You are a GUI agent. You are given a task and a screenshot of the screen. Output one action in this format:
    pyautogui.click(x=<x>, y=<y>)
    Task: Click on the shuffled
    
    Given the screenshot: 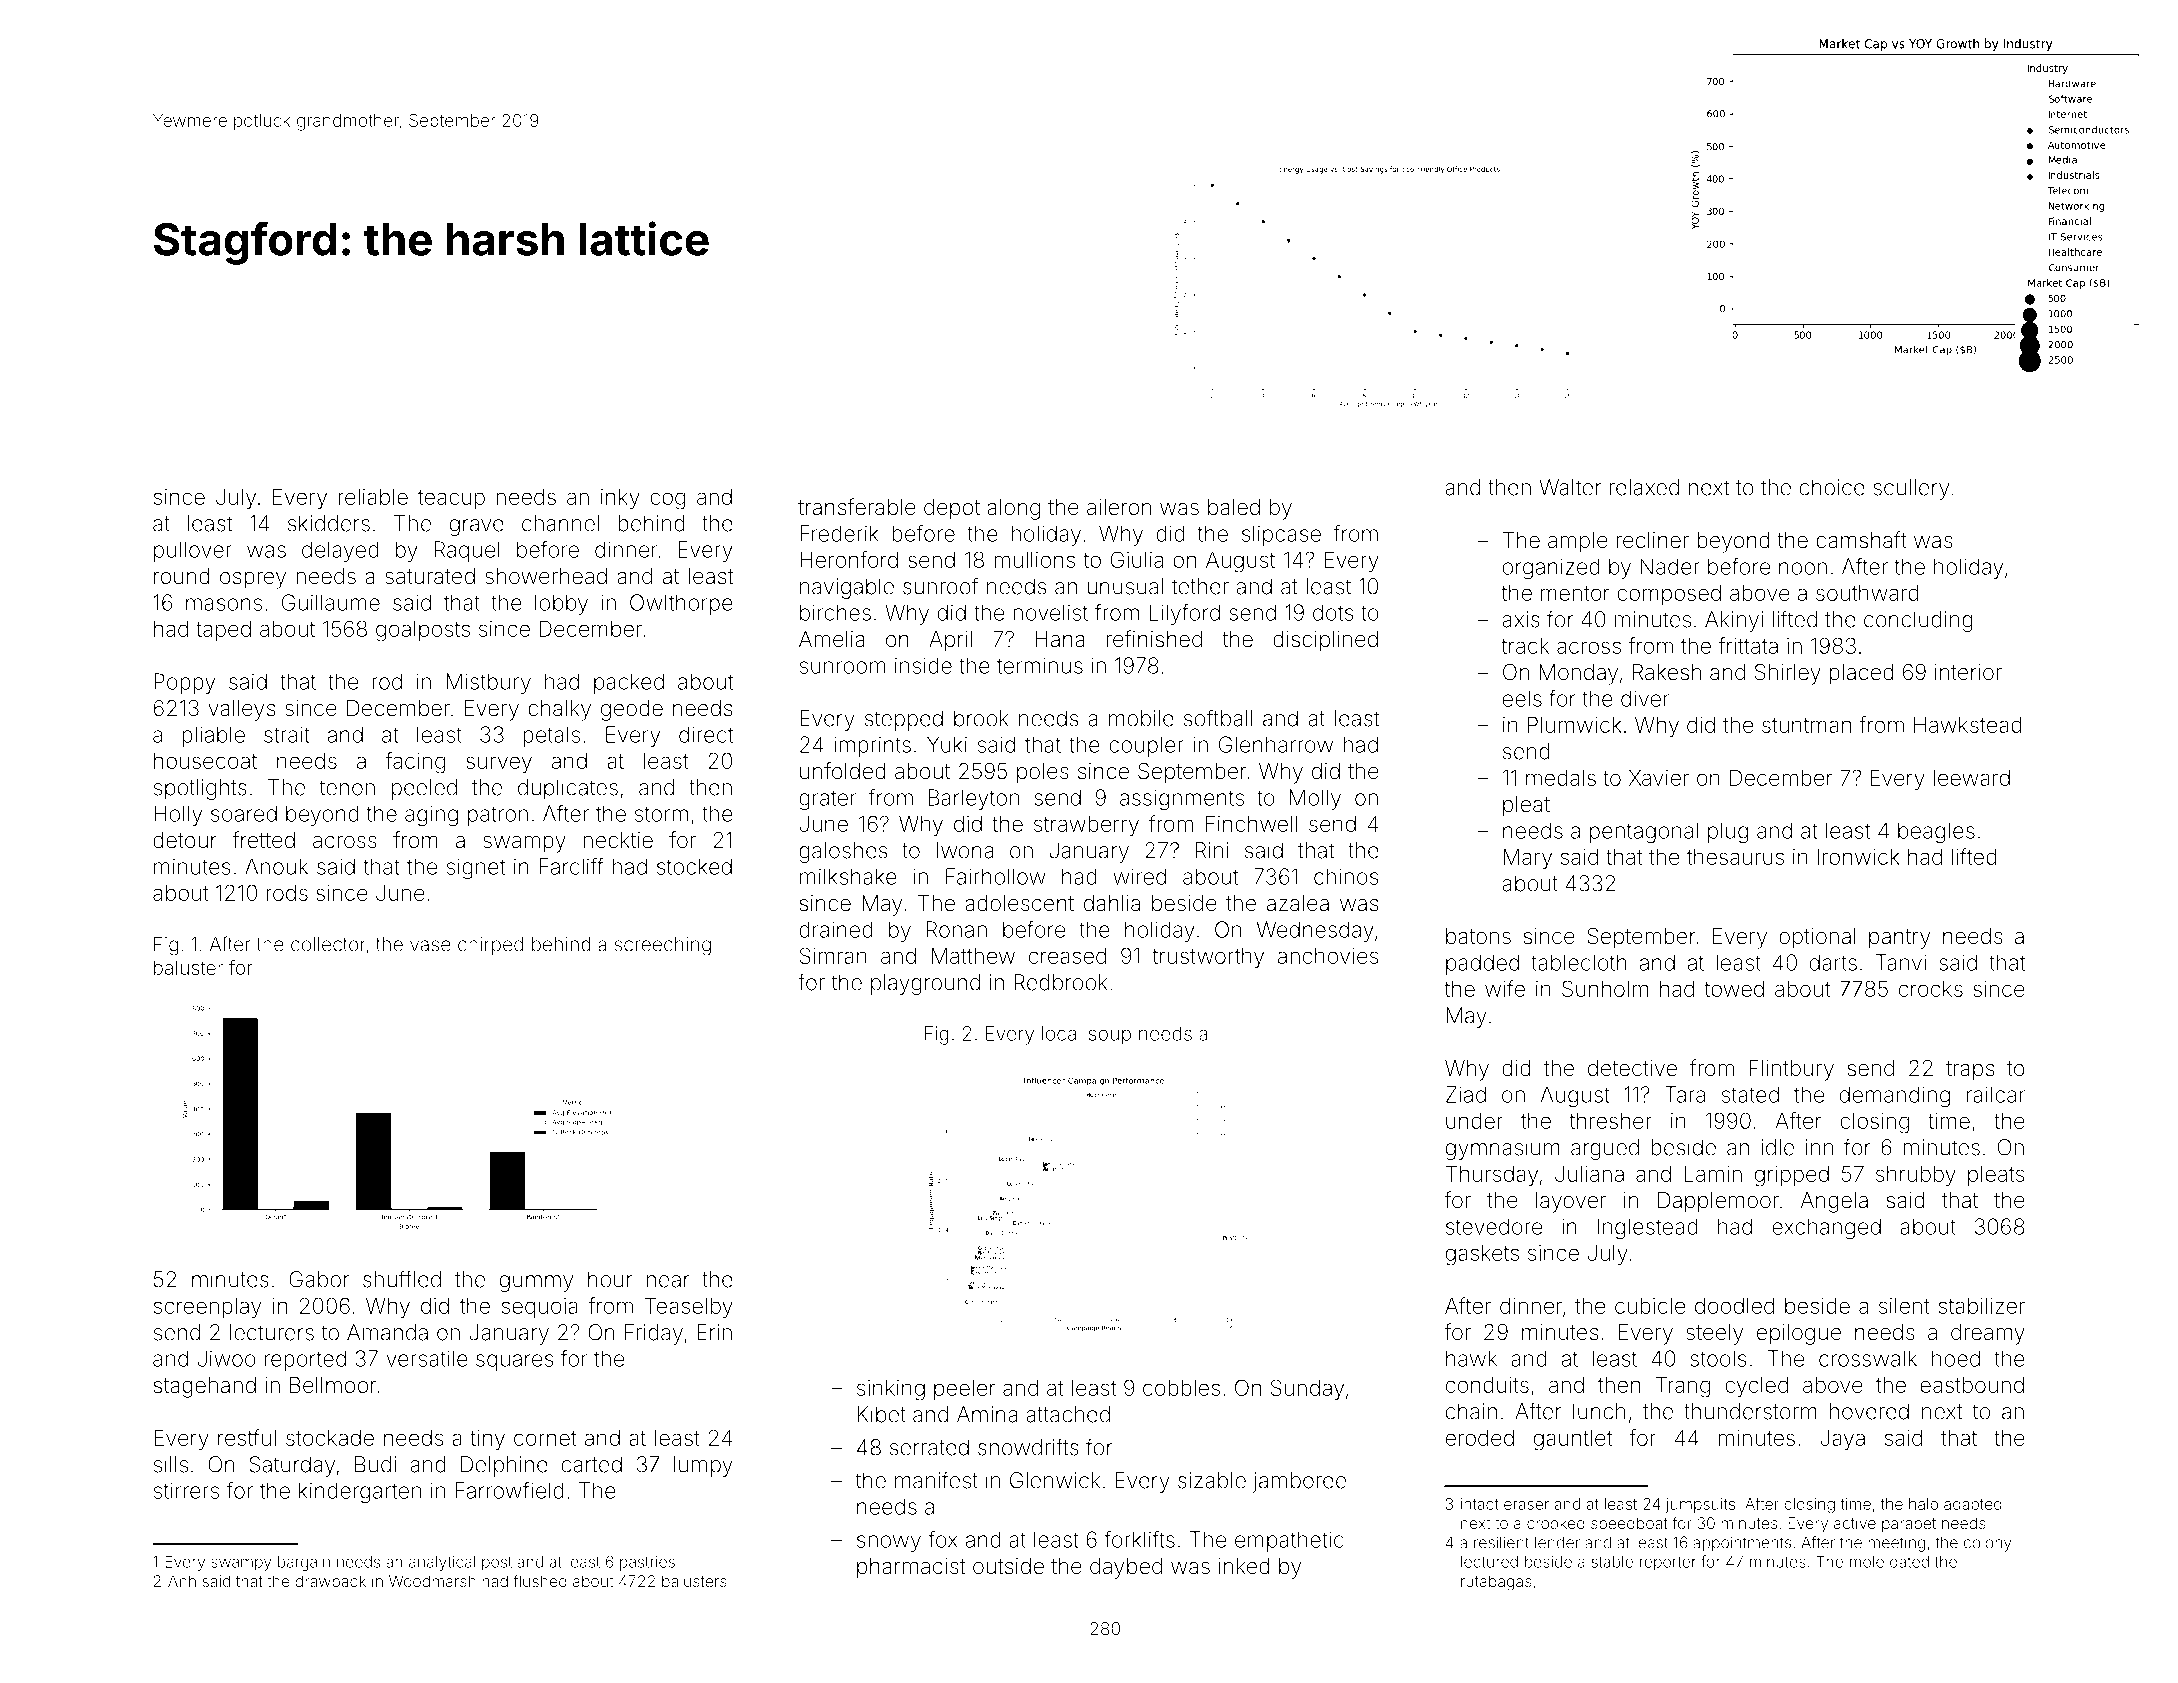 What is the action you would take?
    pyautogui.click(x=402, y=1279)
